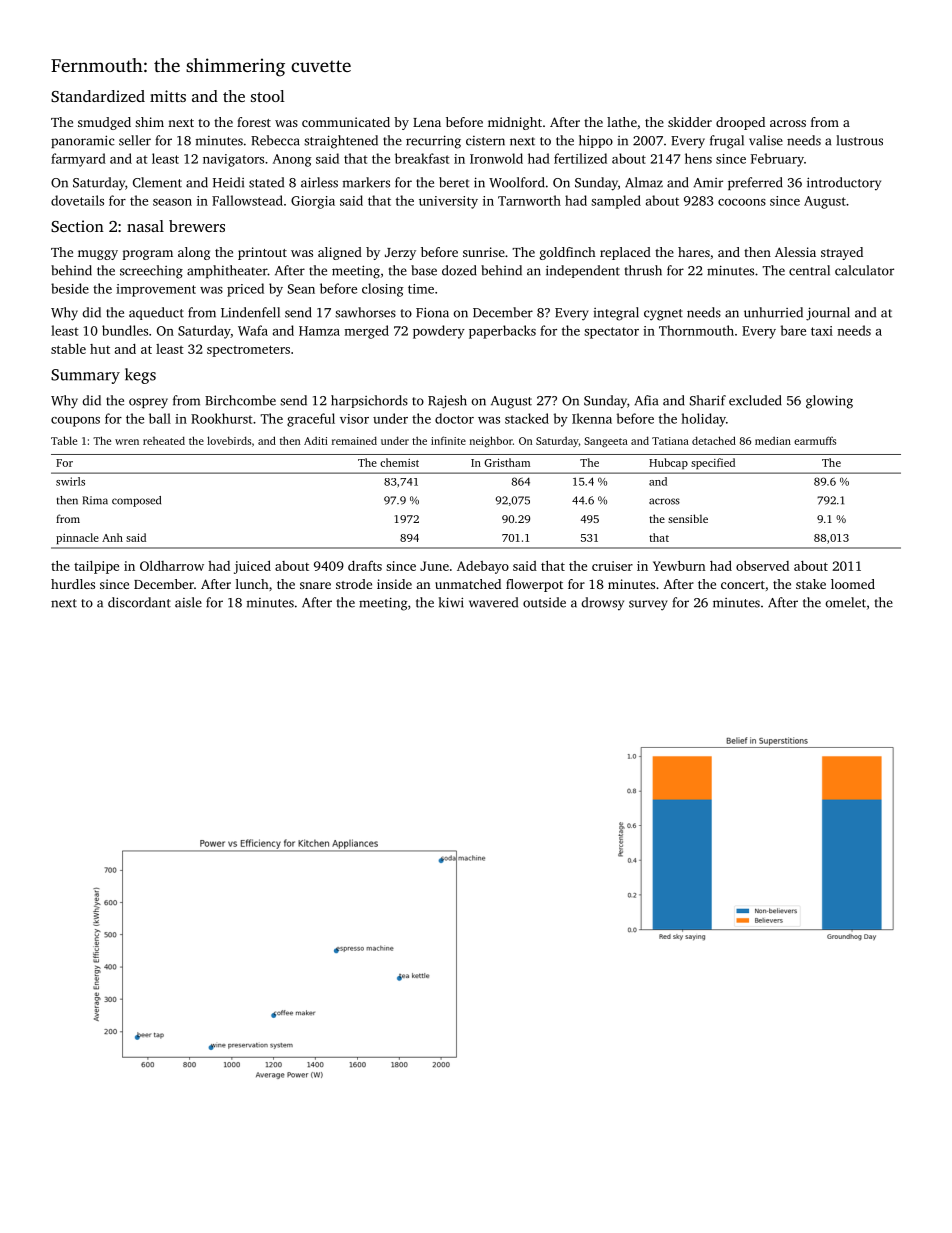 This screenshot has height=1233, width=952. I want to click on chemist, so click(399, 462).
